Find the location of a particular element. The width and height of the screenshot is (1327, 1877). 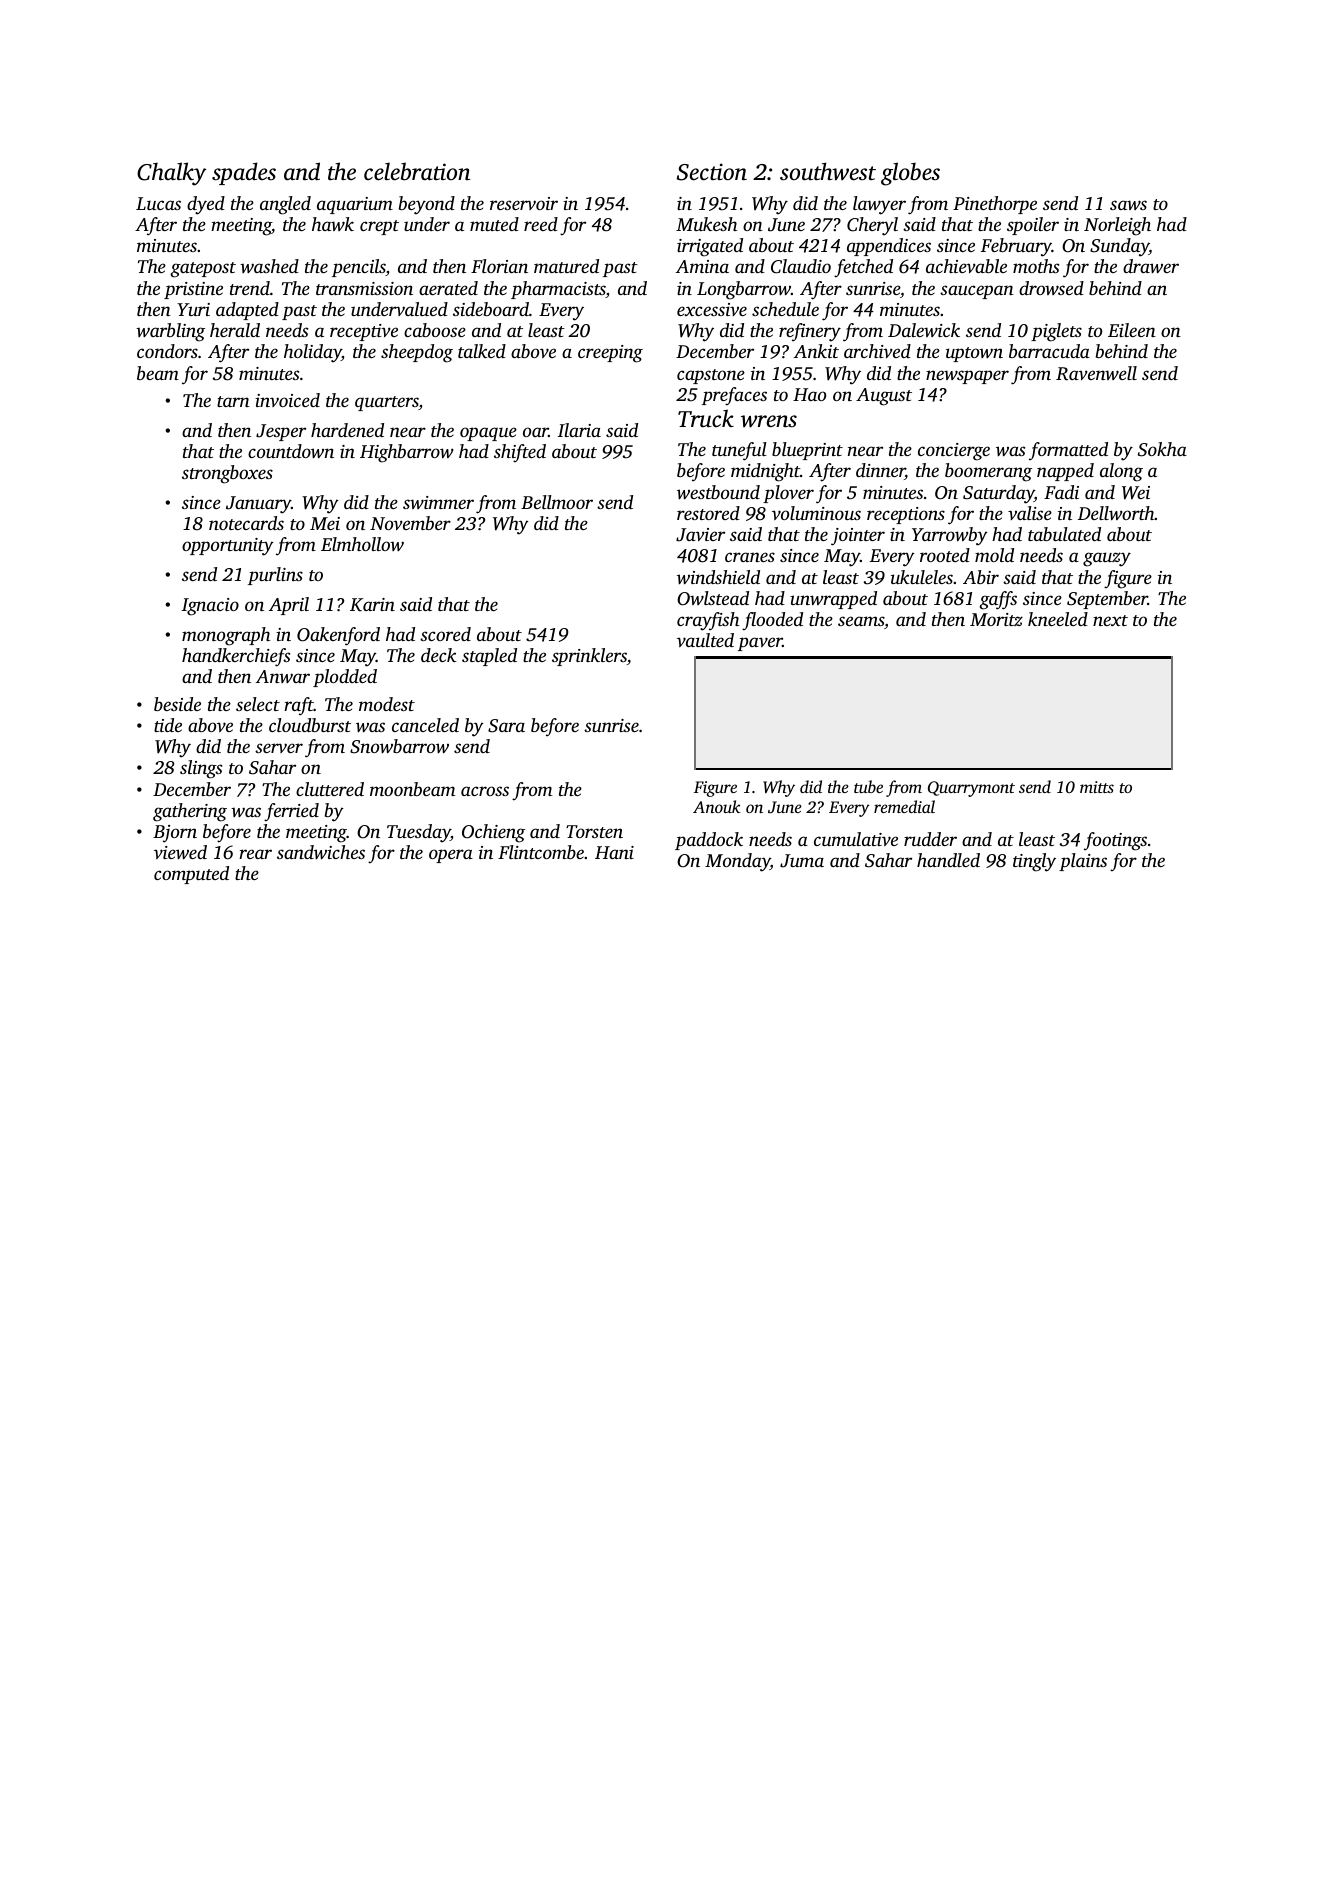

celebration is located at coordinates (417, 171).
